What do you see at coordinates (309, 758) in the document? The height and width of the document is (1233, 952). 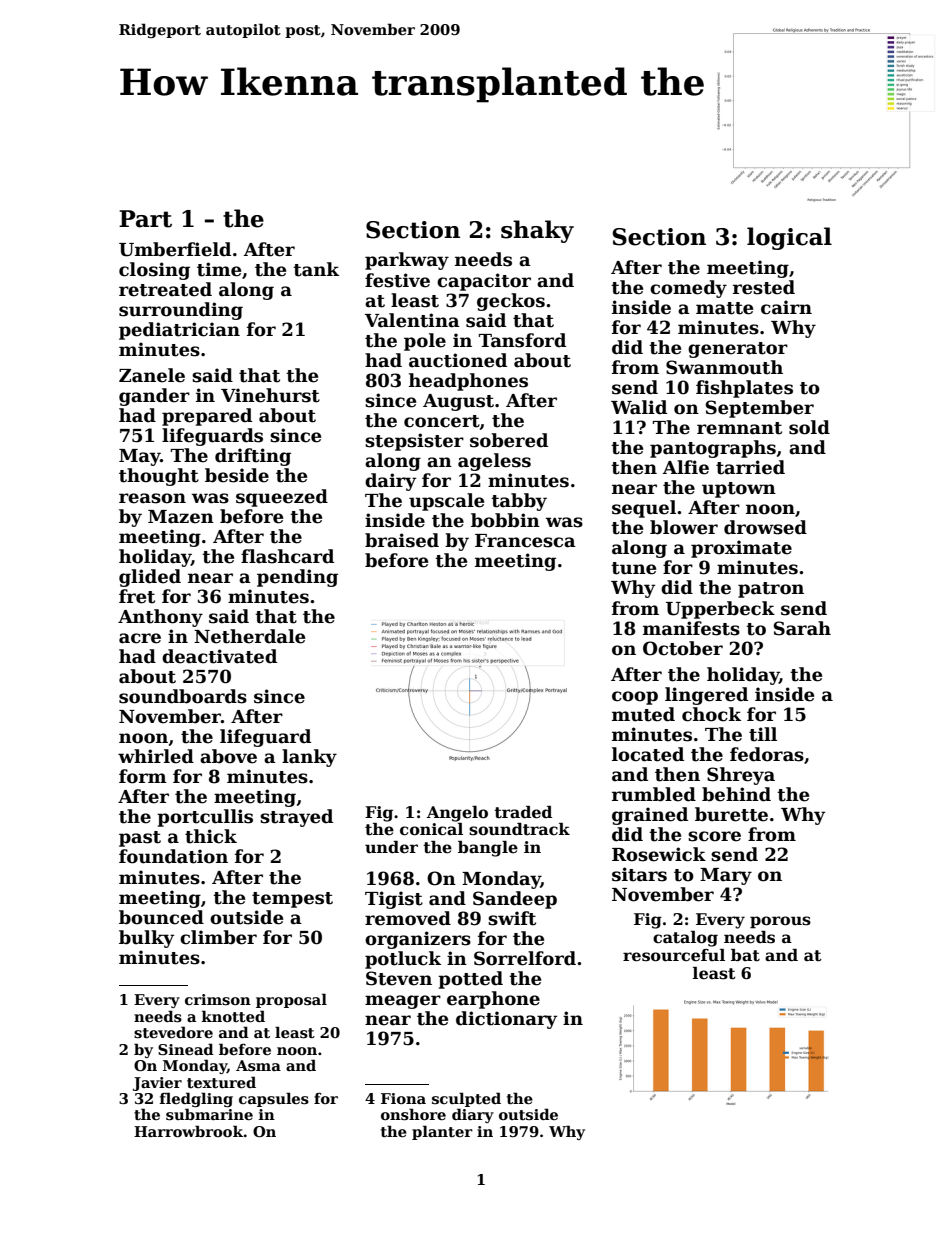 I see `lanky` at bounding box center [309, 758].
